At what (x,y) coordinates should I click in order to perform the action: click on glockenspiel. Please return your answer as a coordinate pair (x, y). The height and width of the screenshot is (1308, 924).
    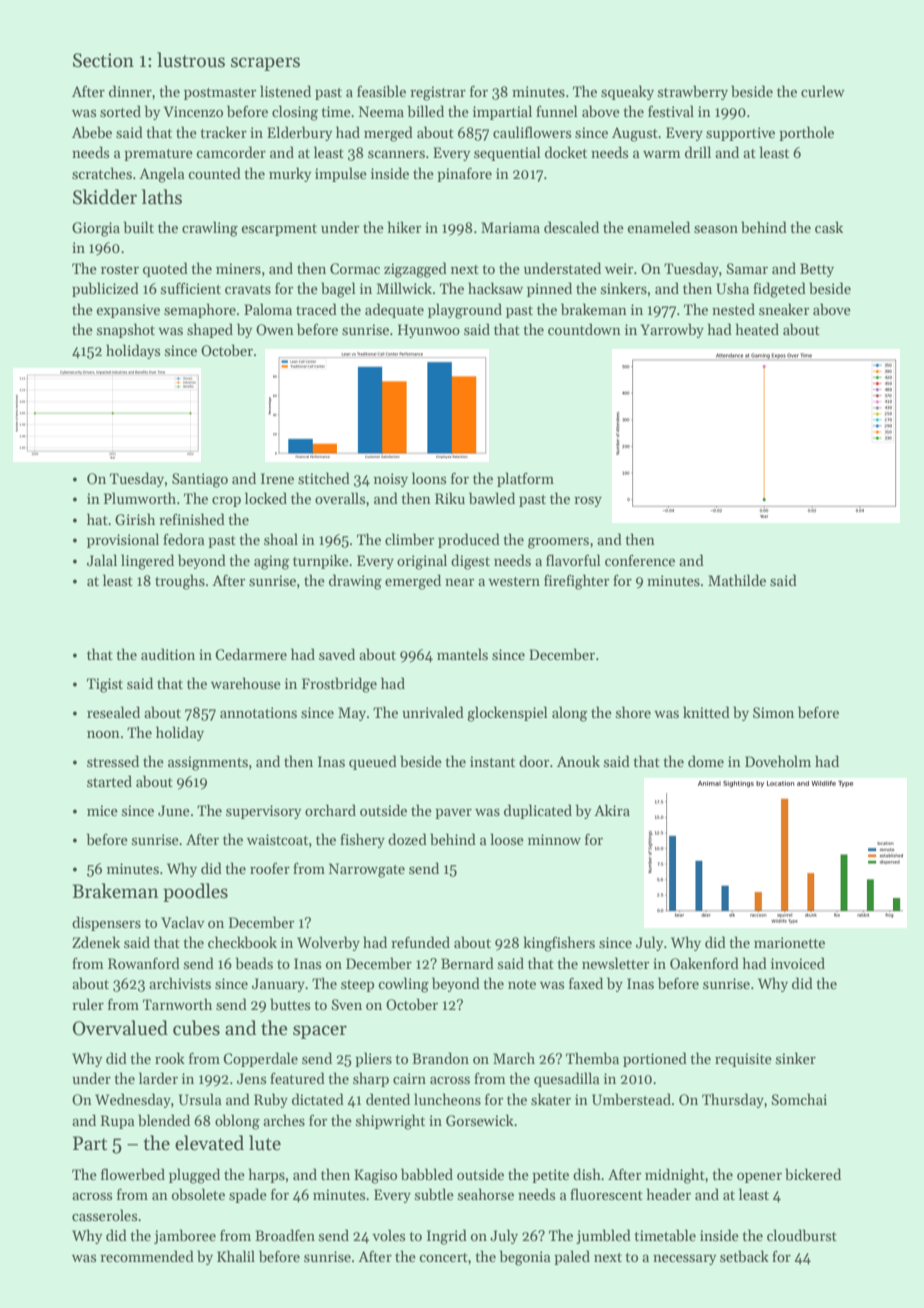
    Looking at the image, I should click on (507, 714).
